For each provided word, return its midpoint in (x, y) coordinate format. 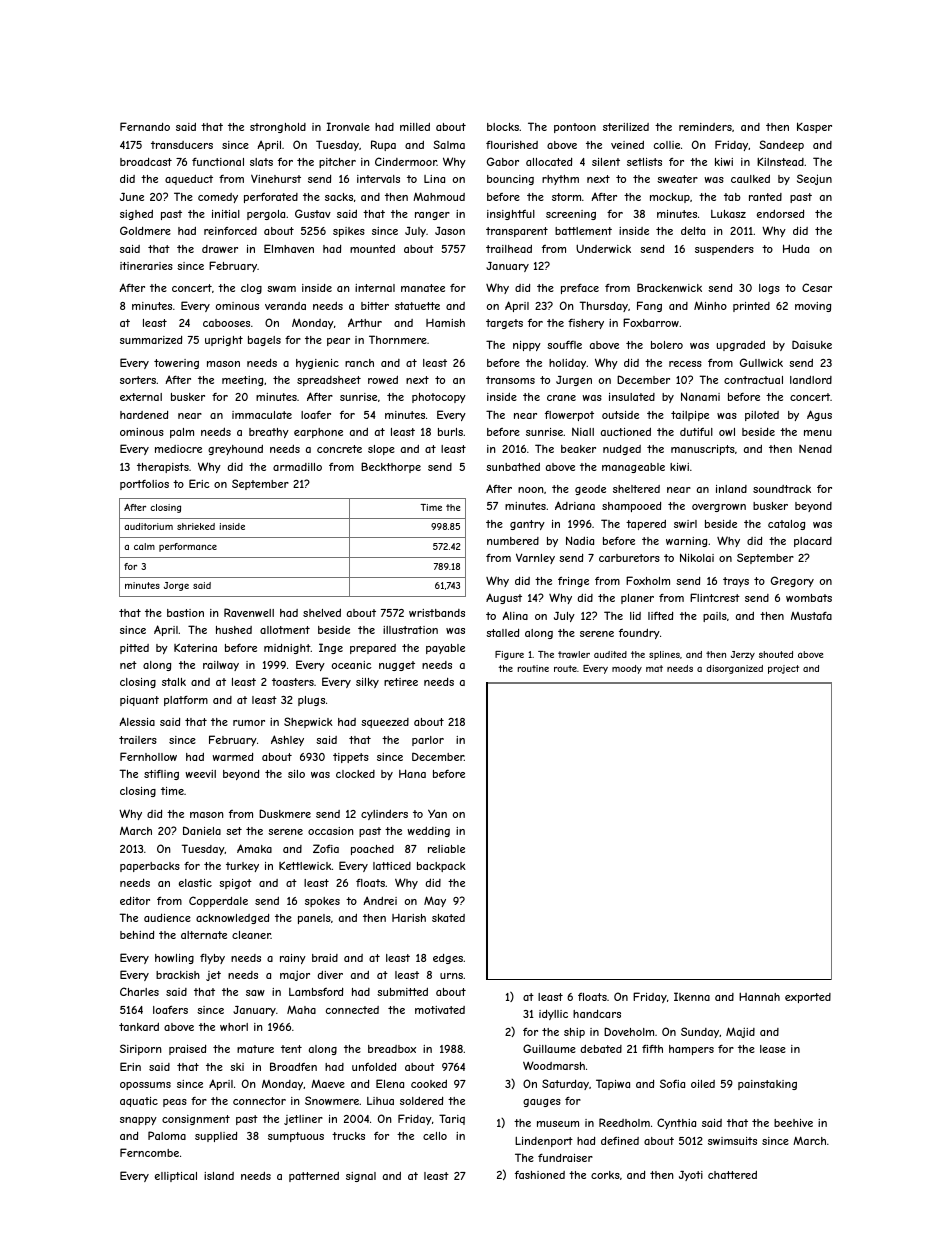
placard (813, 542)
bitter (375, 306)
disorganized (734, 669)
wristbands (437, 613)
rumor (249, 723)
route (565, 668)
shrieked (196, 526)
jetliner (303, 1120)
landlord (811, 380)
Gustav (313, 213)
